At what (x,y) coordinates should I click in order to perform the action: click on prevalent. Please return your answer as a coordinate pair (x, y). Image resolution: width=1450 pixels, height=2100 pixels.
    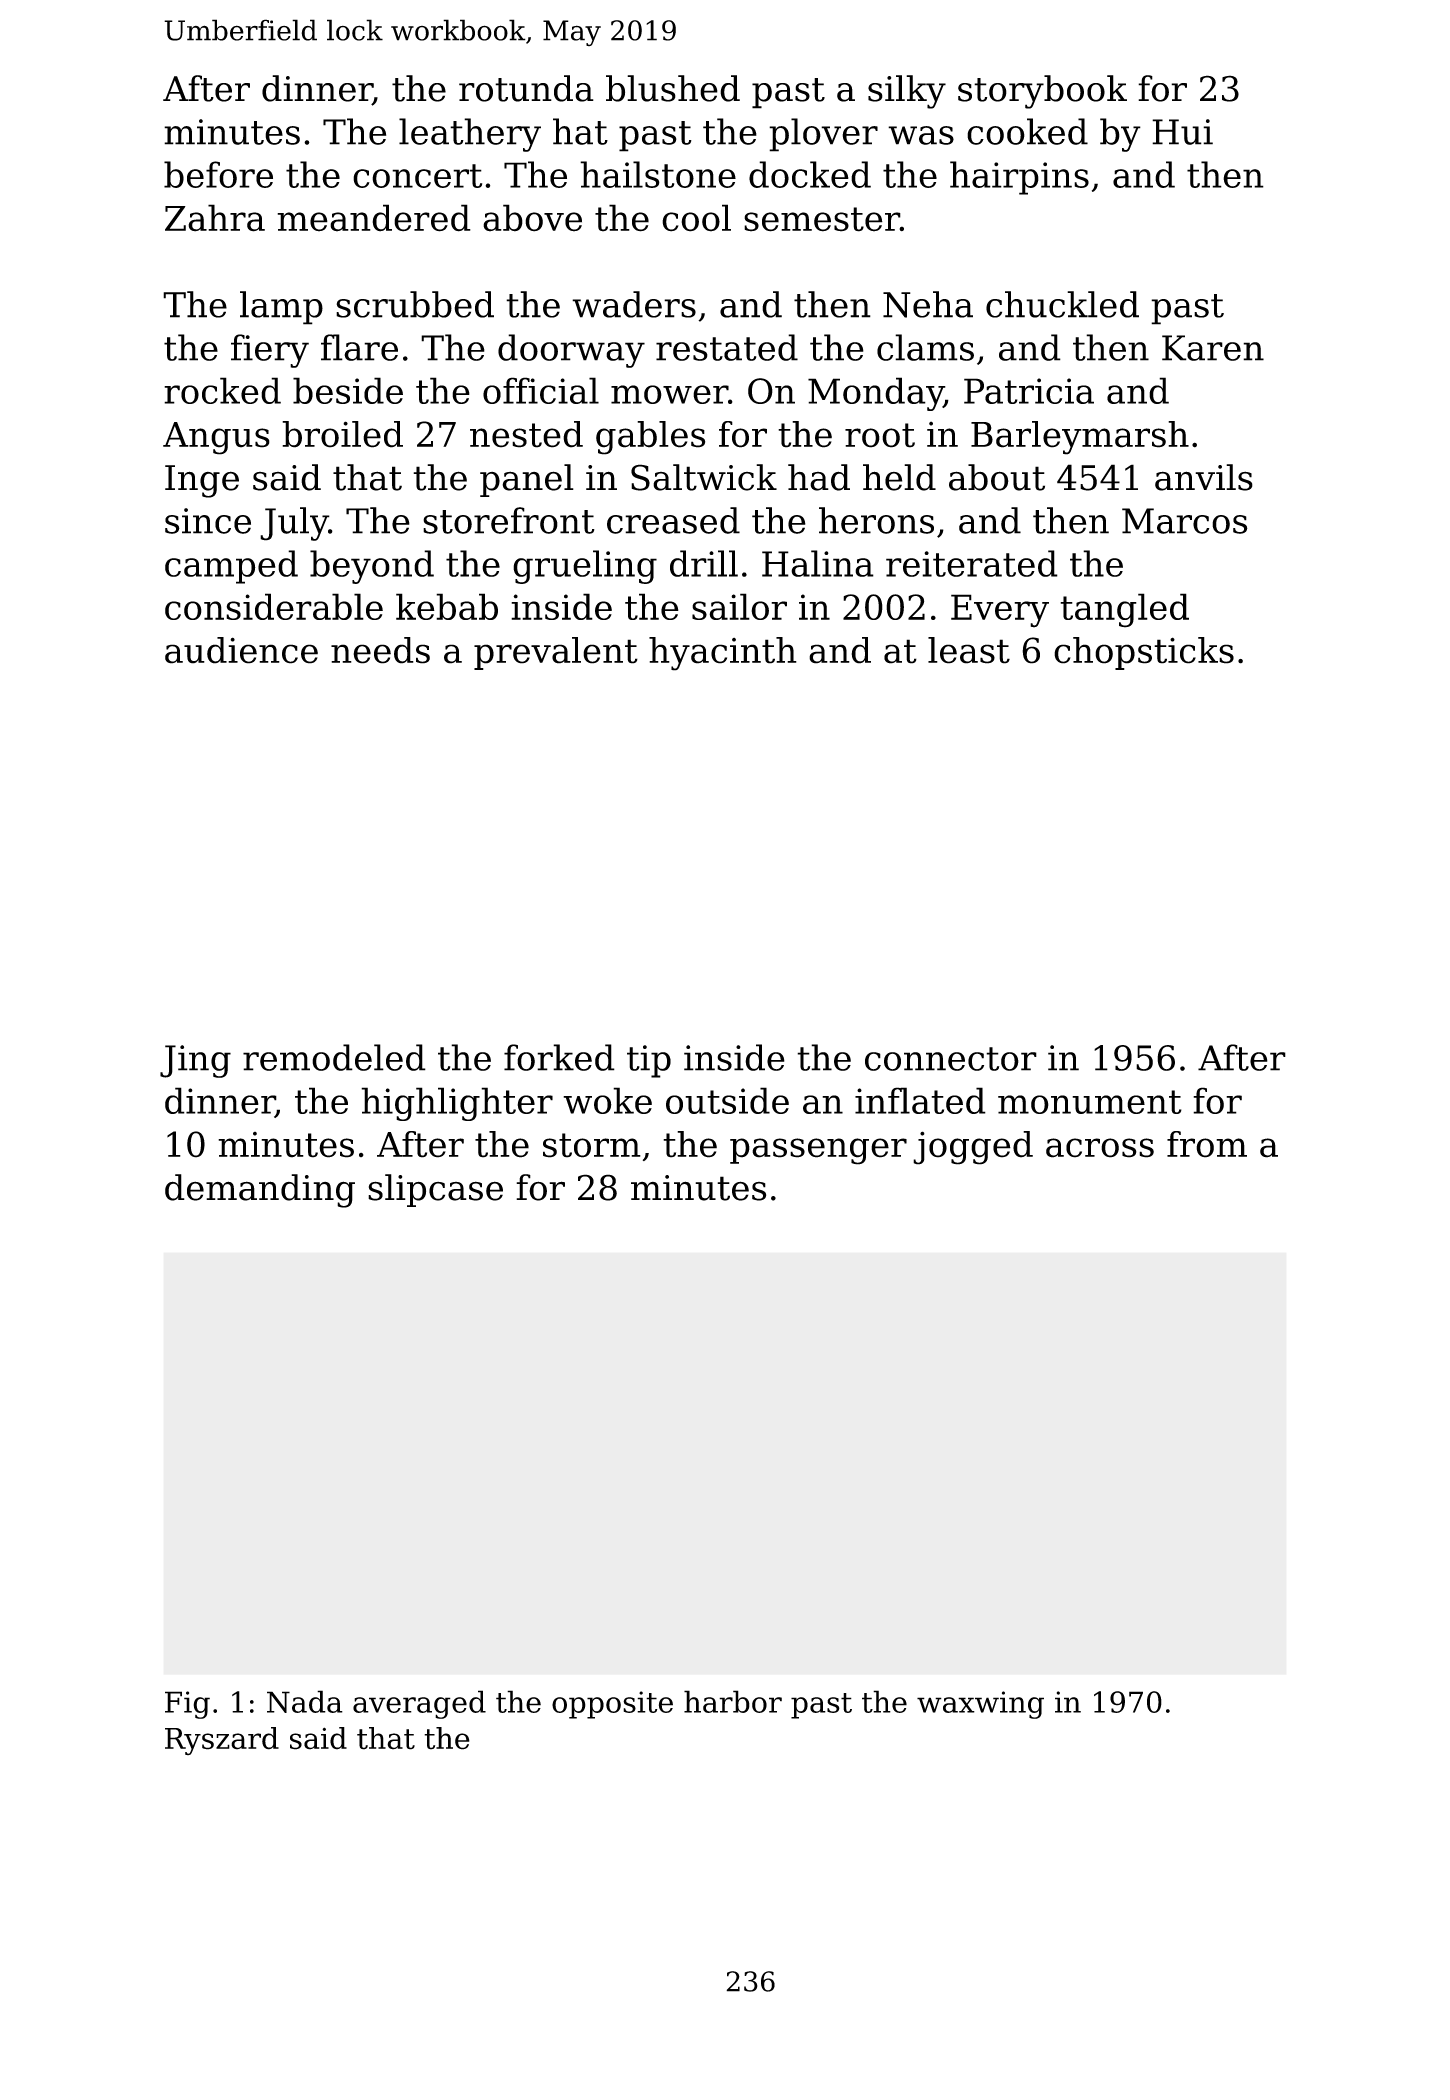
    Looking at the image, I should click on (556, 653).
